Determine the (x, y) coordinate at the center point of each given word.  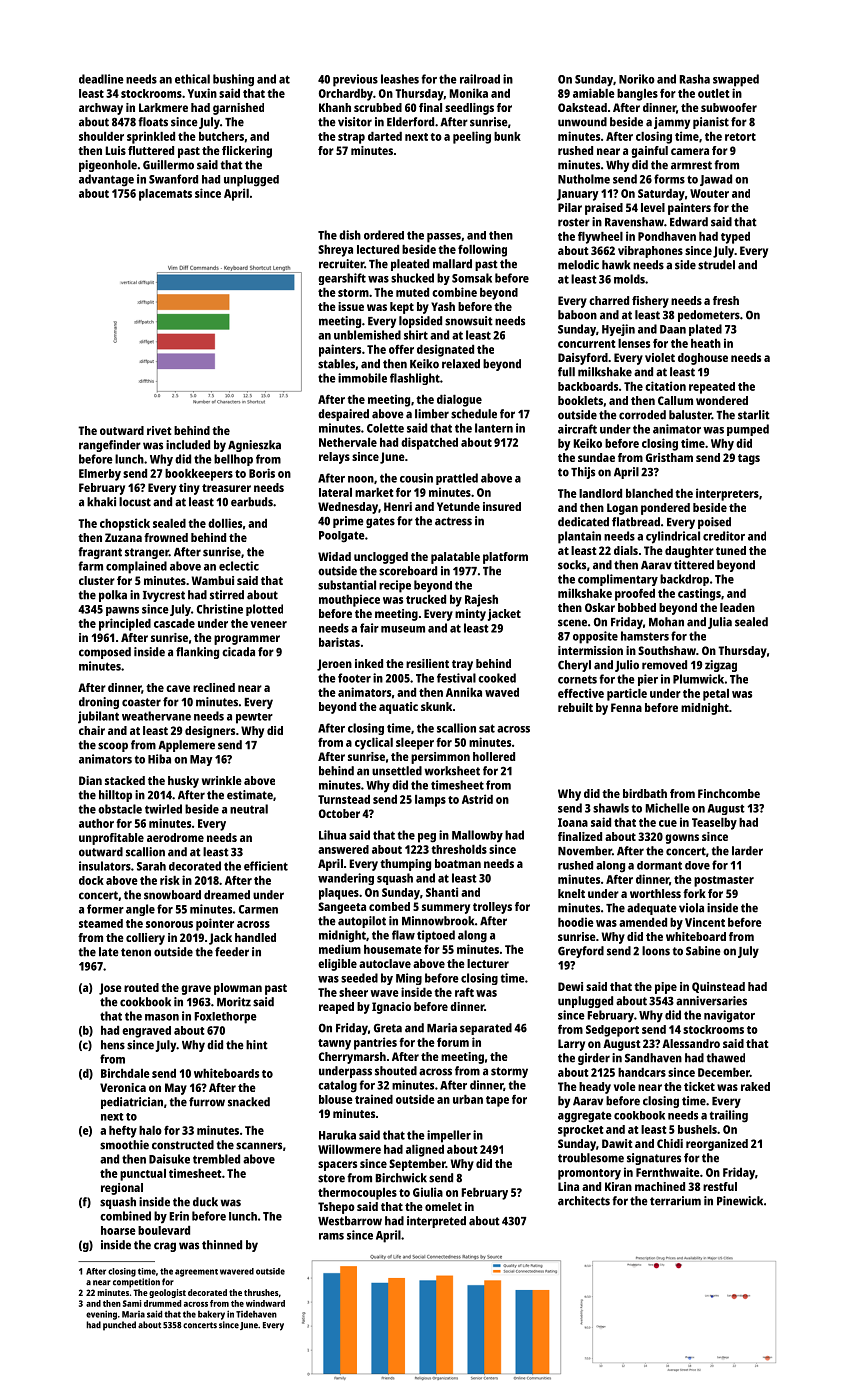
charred (609, 300)
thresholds (459, 849)
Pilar (570, 207)
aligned (425, 1150)
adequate (652, 909)
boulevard (164, 1230)
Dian (90, 780)
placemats (165, 195)
